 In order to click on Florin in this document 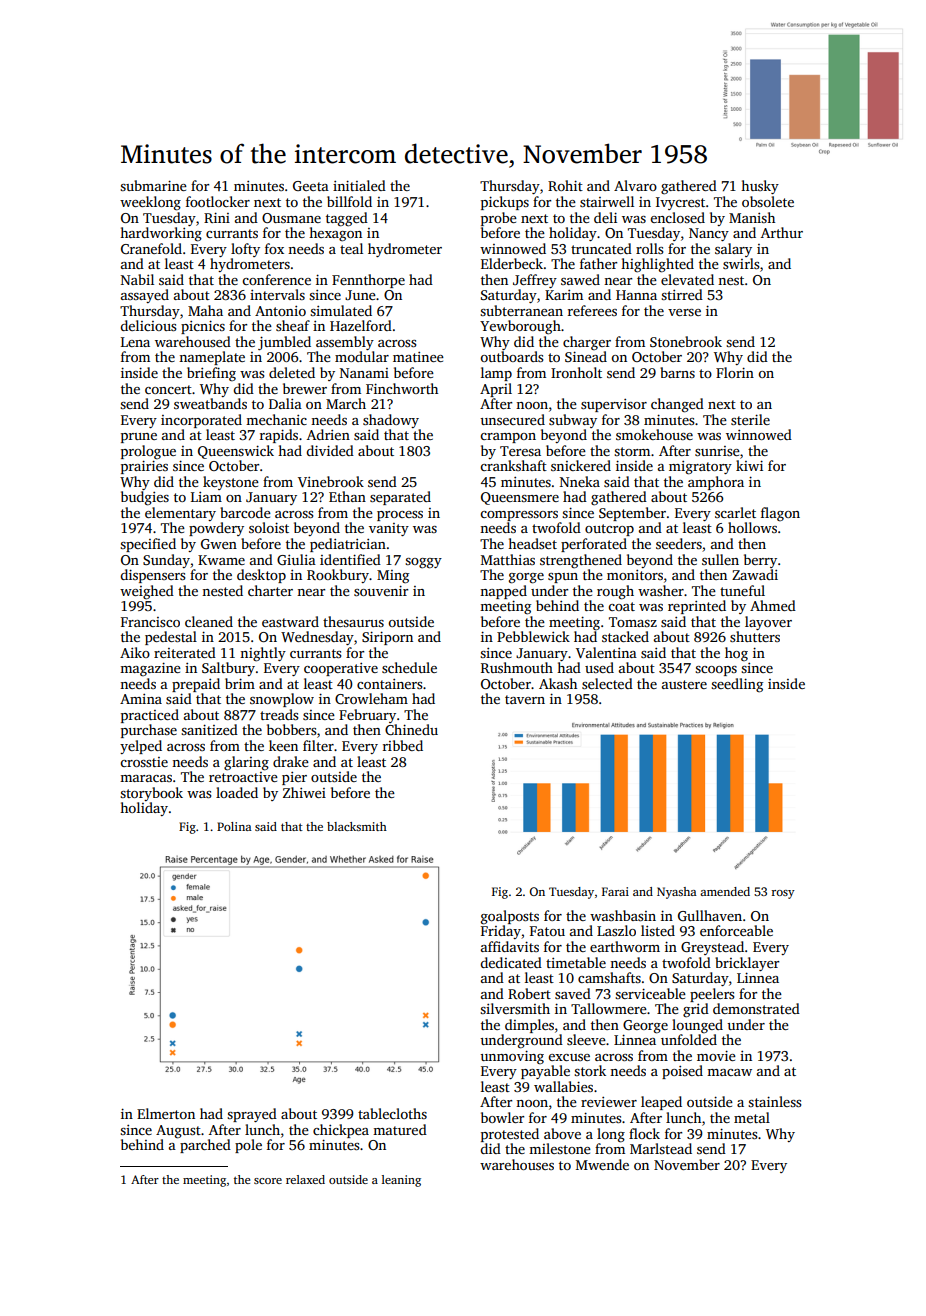, I will do `click(735, 372)`.
